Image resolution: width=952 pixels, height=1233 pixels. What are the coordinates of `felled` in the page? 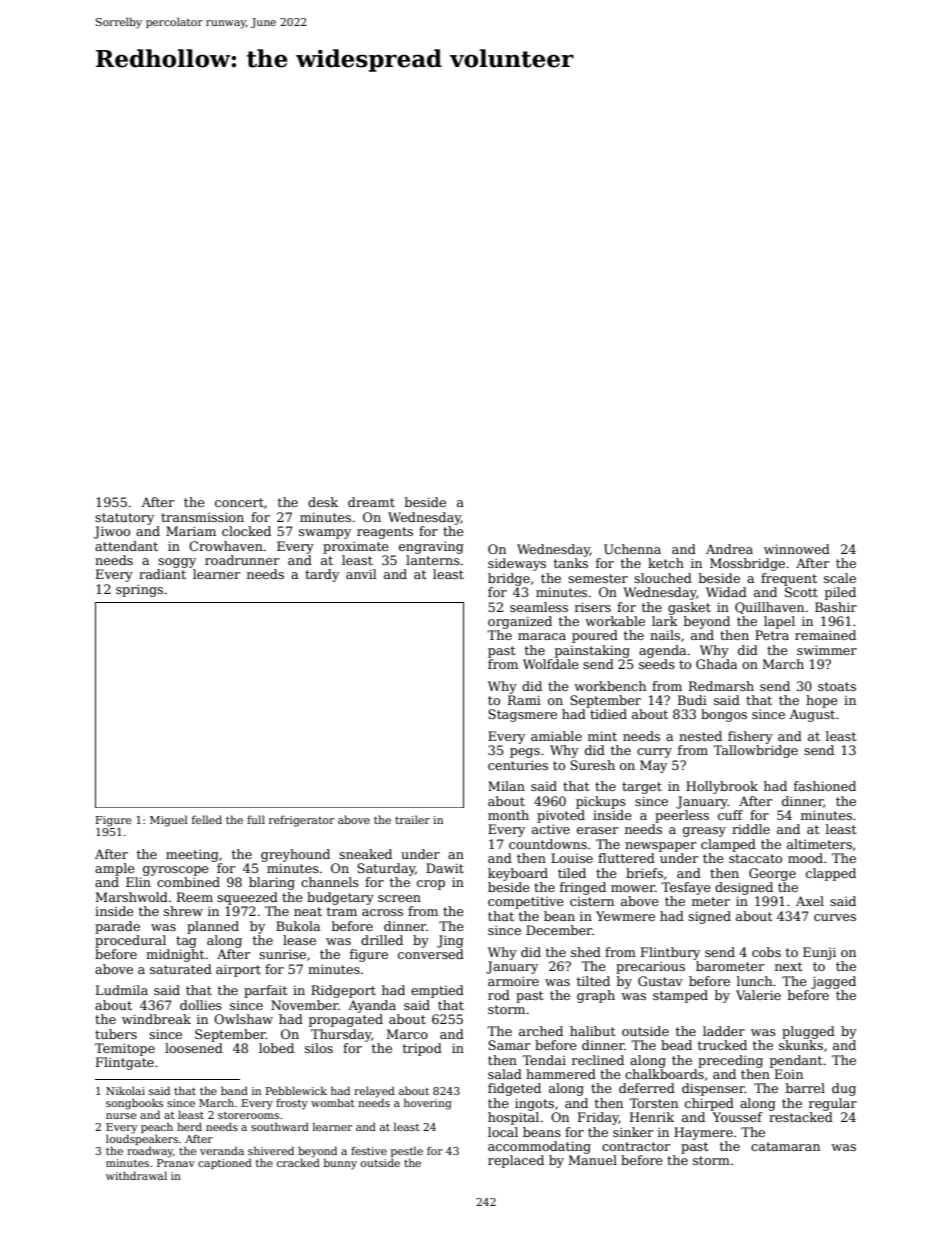 It's located at (207, 819).
